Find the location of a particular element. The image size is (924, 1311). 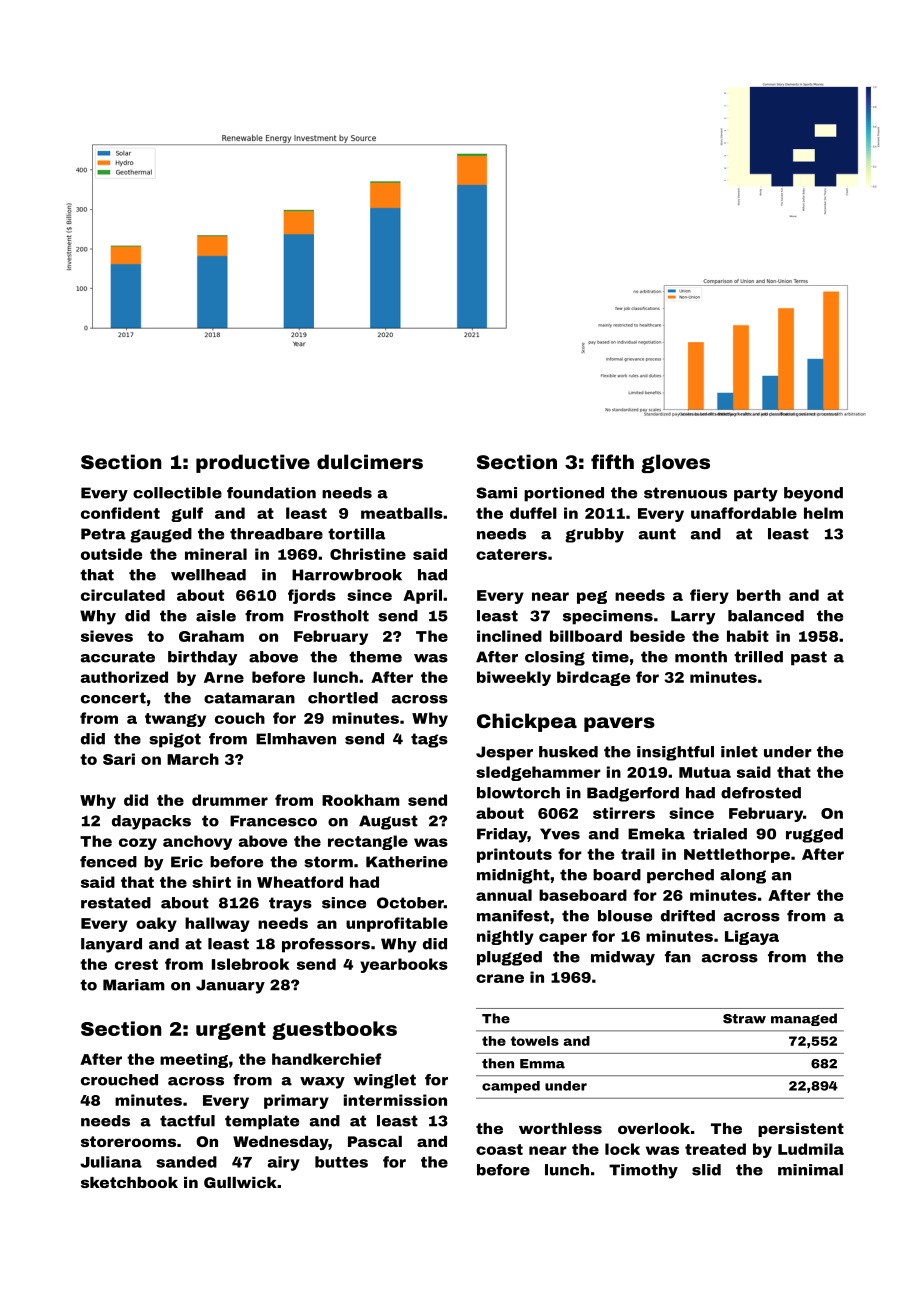

lock is located at coordinates (622, 1149).
